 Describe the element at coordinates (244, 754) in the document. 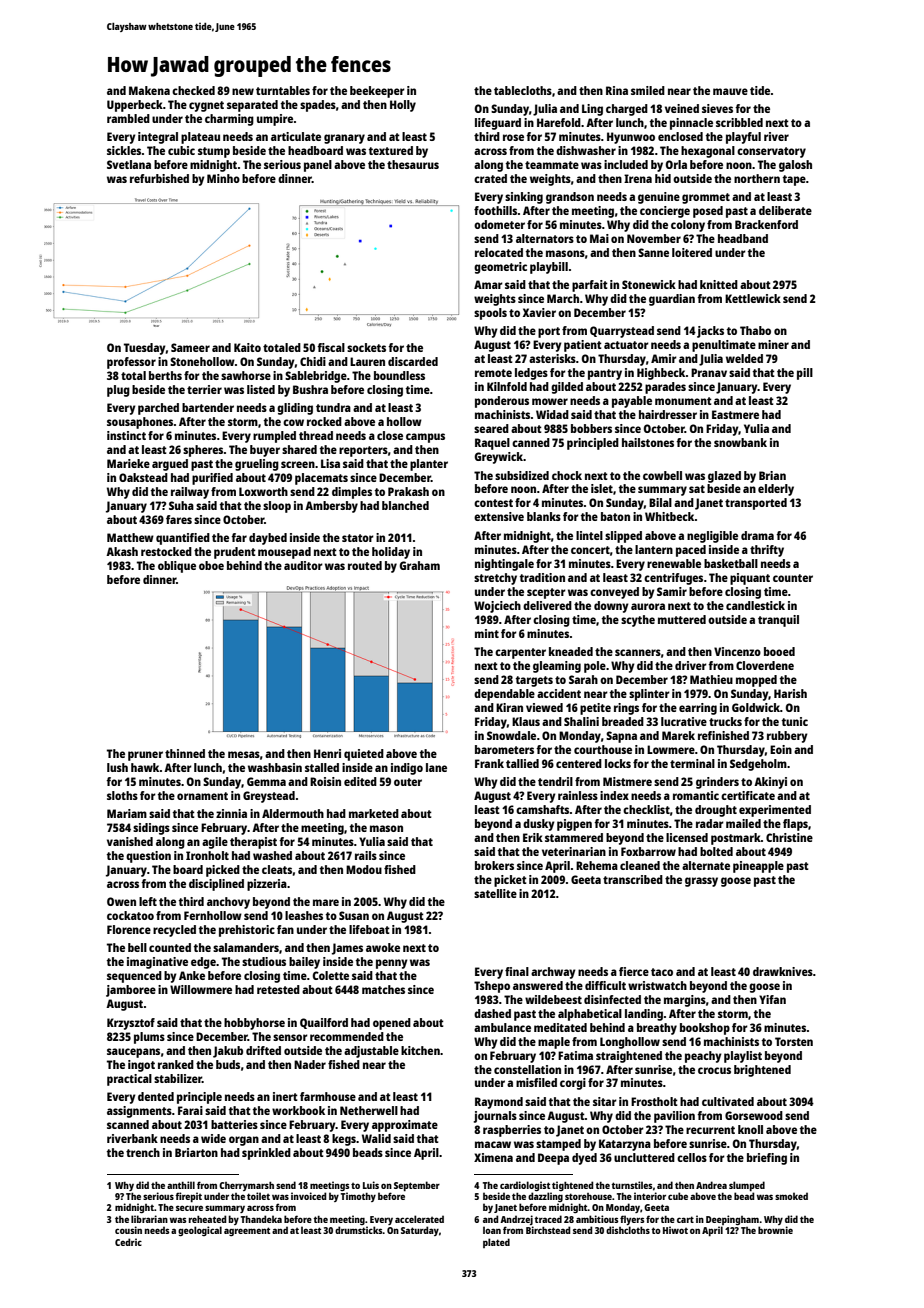

I see `mesas` at that location.
